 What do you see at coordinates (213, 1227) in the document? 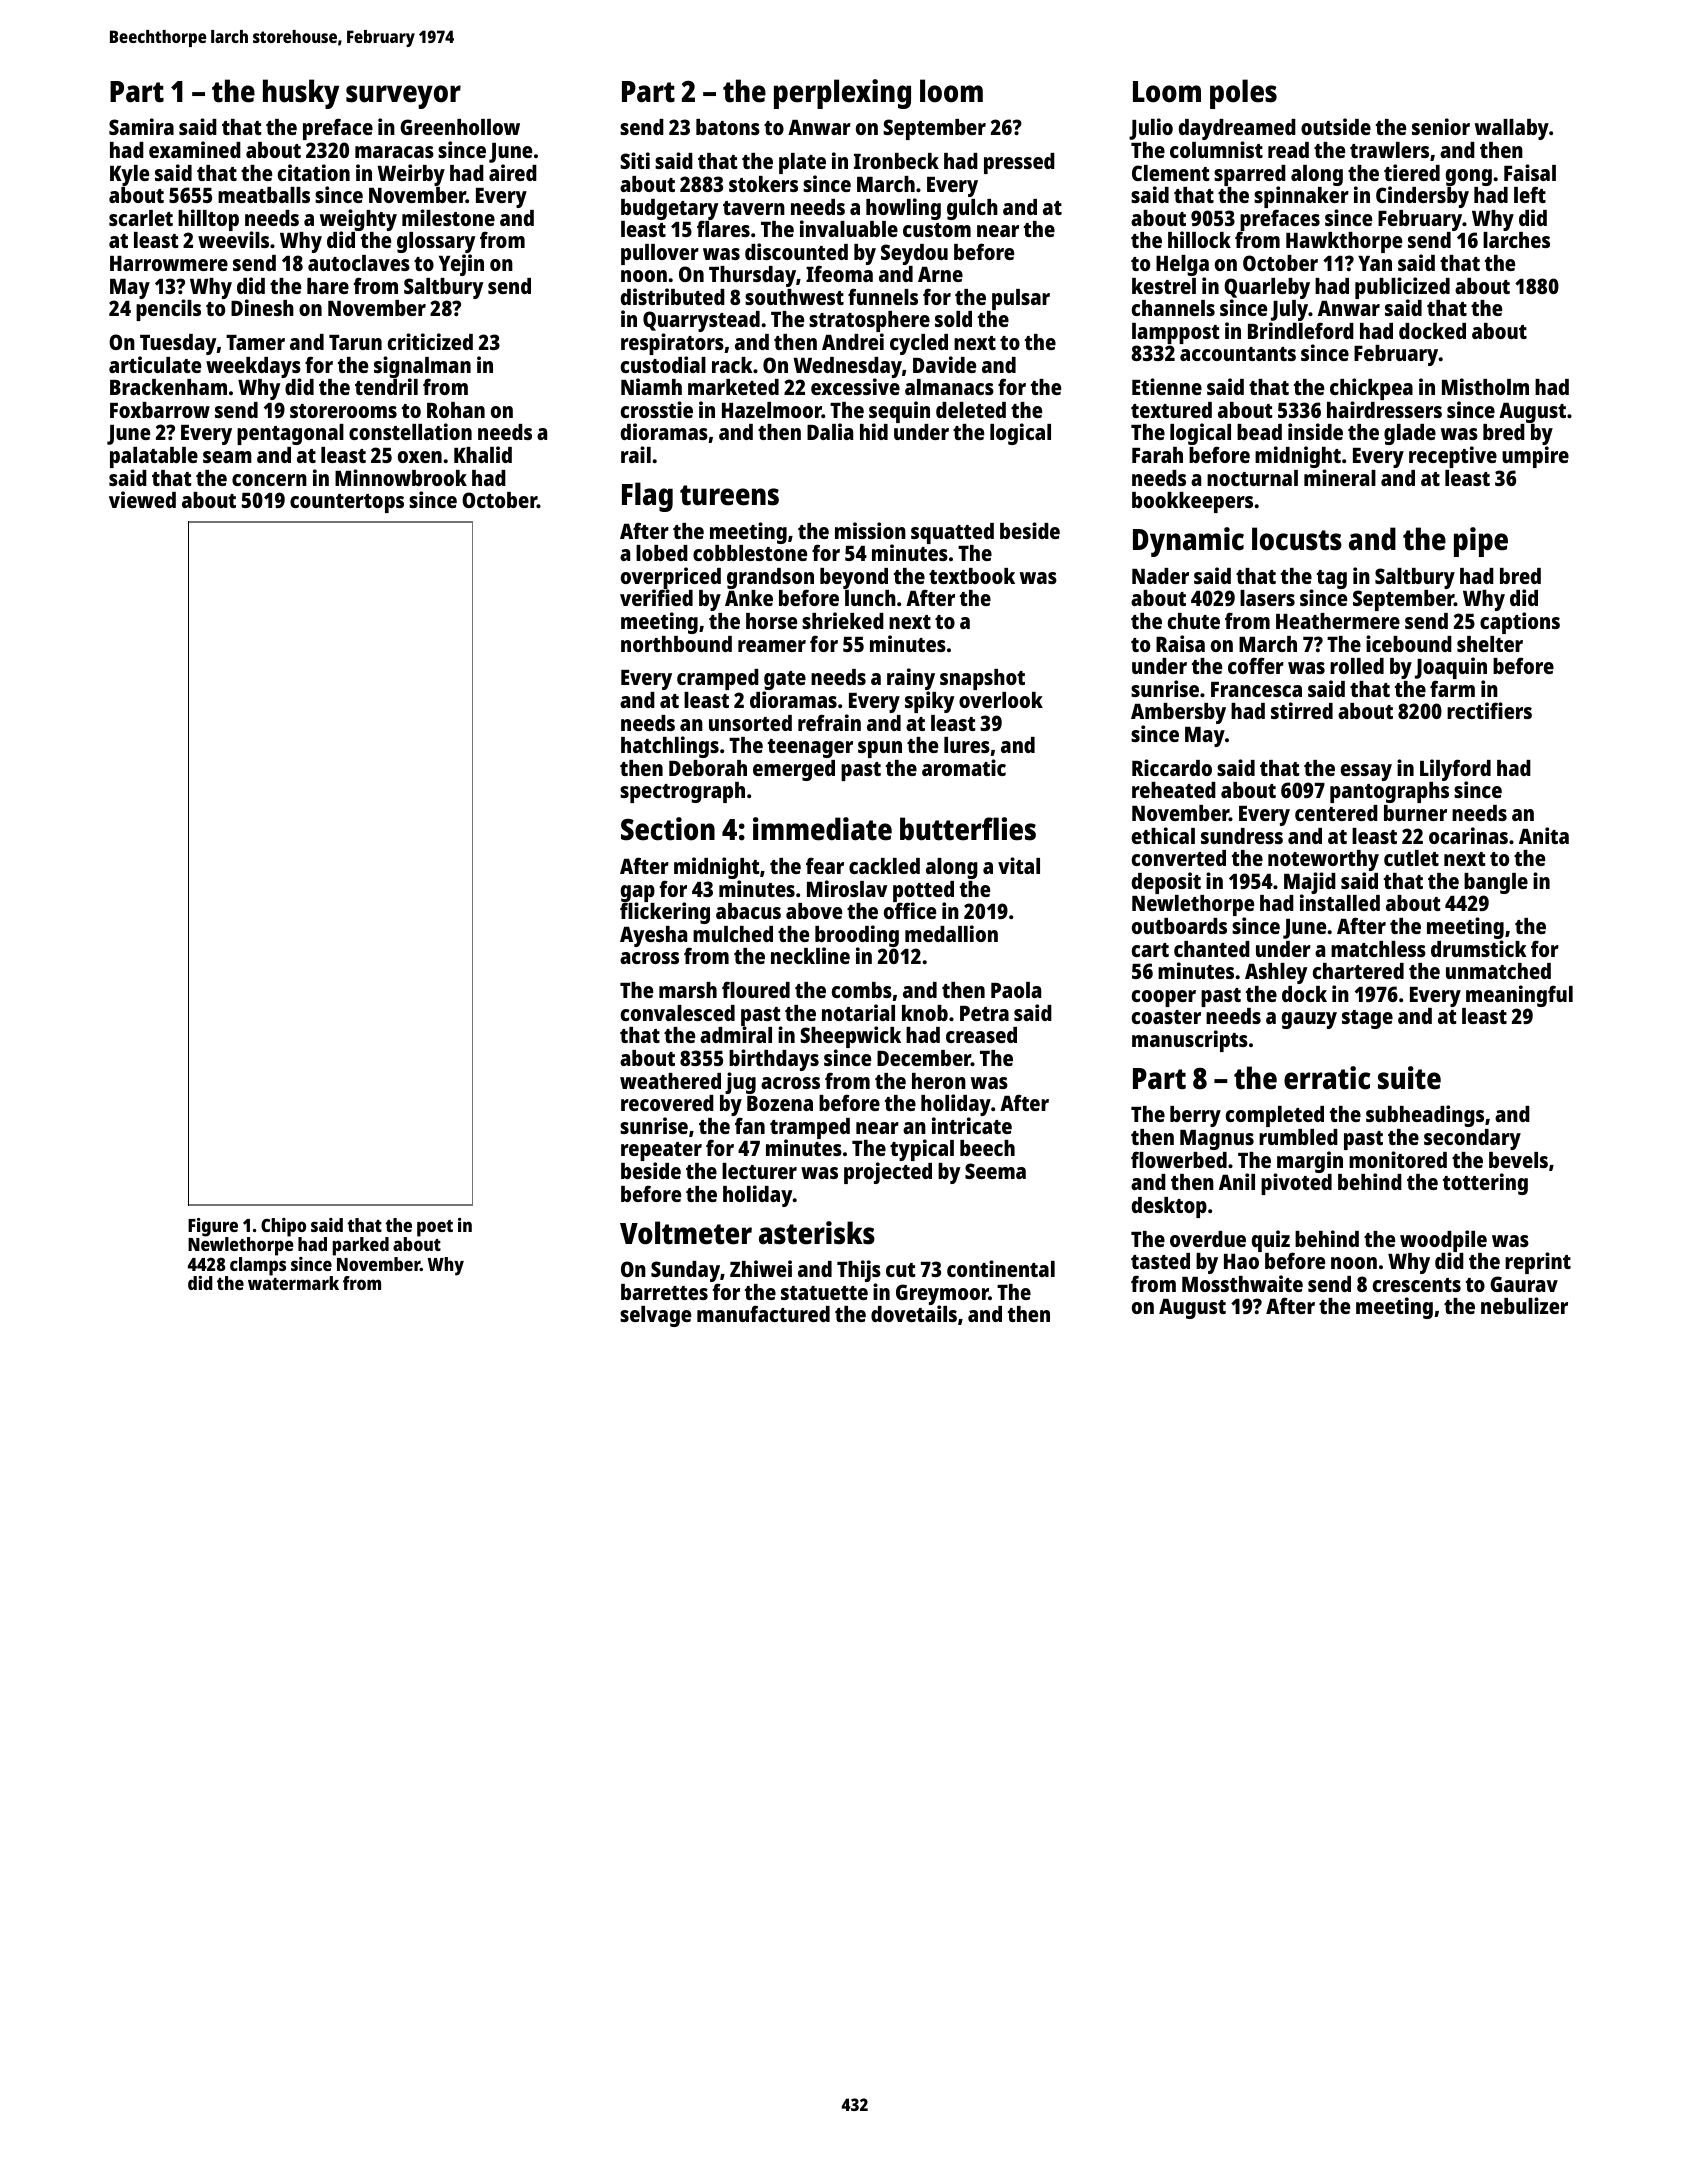
I see `Figure` at bounding box center [213, 1227].
